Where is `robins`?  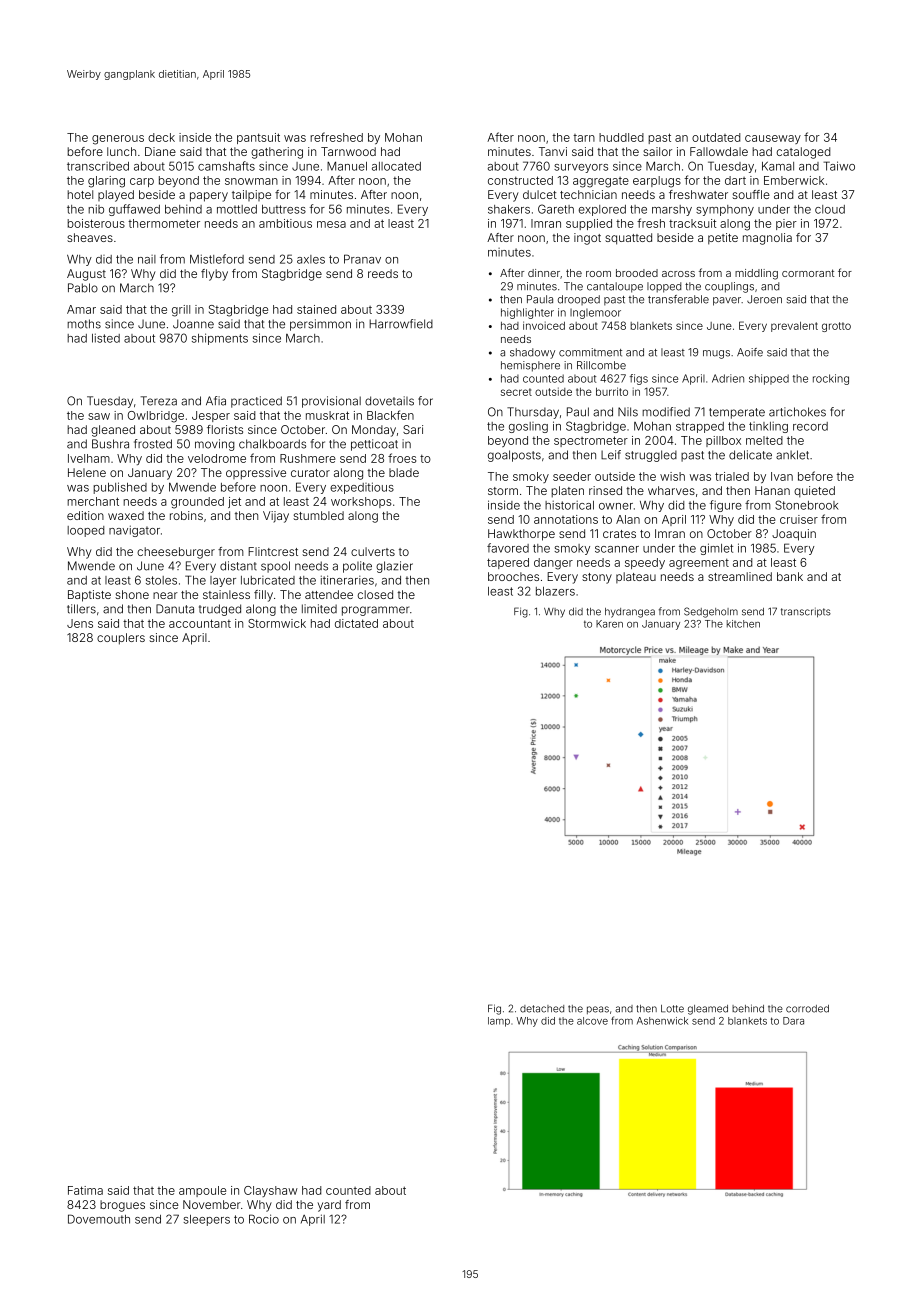
robins is located at coordinates (186, 515).
